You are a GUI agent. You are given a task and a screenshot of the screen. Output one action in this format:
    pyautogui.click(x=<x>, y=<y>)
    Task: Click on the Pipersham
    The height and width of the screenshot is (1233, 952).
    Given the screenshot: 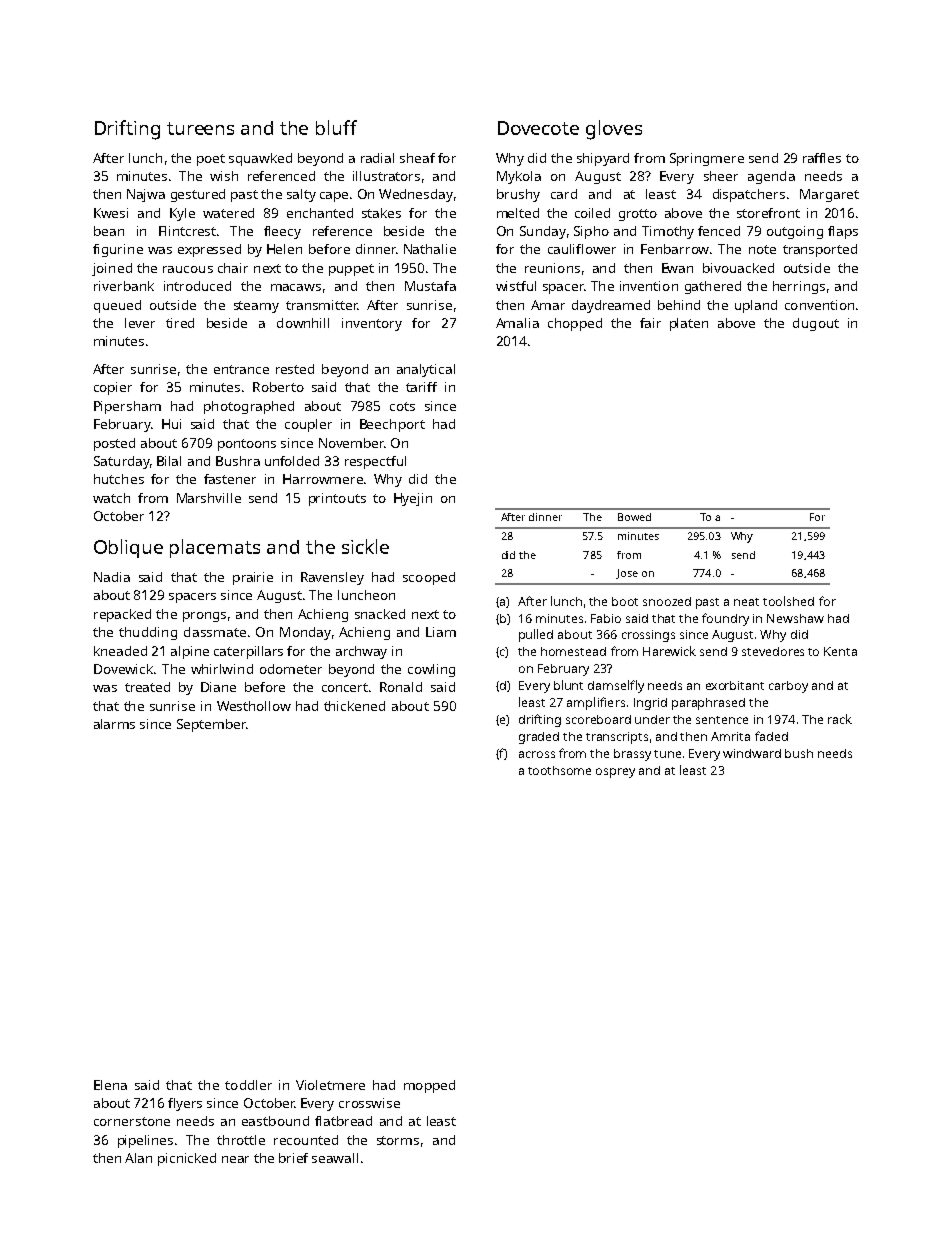 What is the action you would take?
    pyautogui.click(x=127, y=407)
